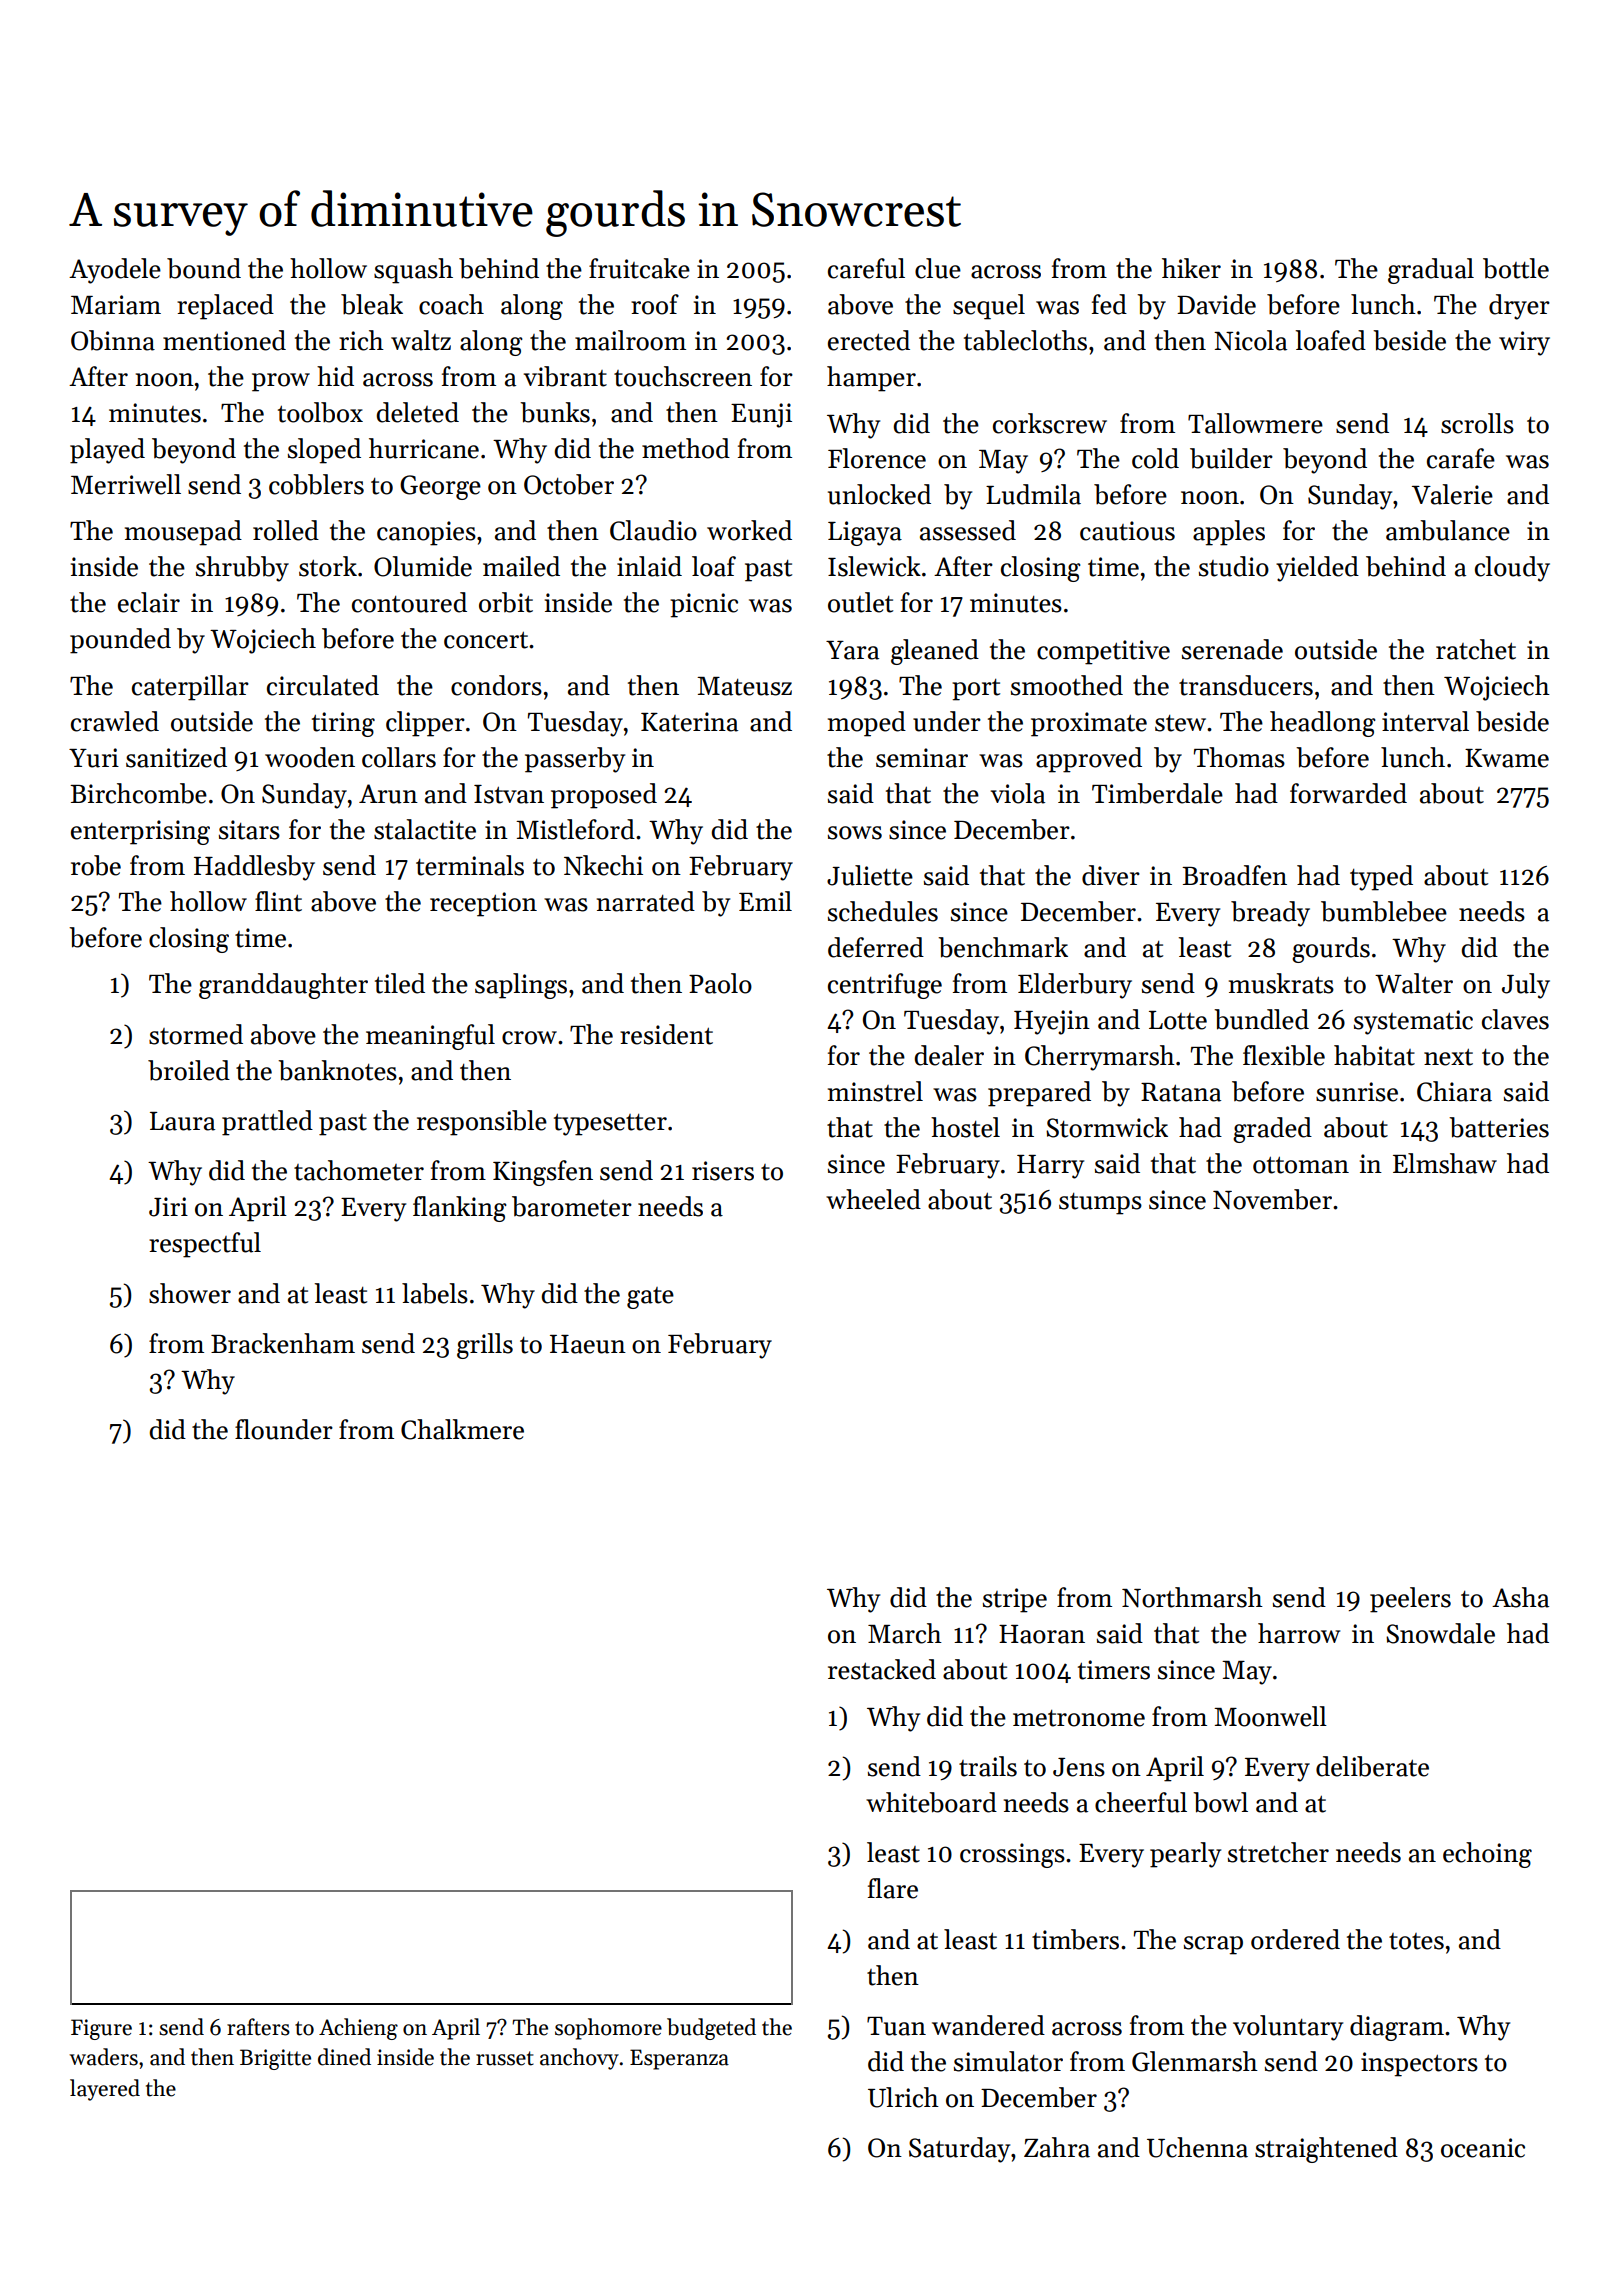 The width and height of the document is (1620, 2292). What do you see at coordinates (683, 376) in the document?
I see `touchscreen` at bounding box center [683, 376].
